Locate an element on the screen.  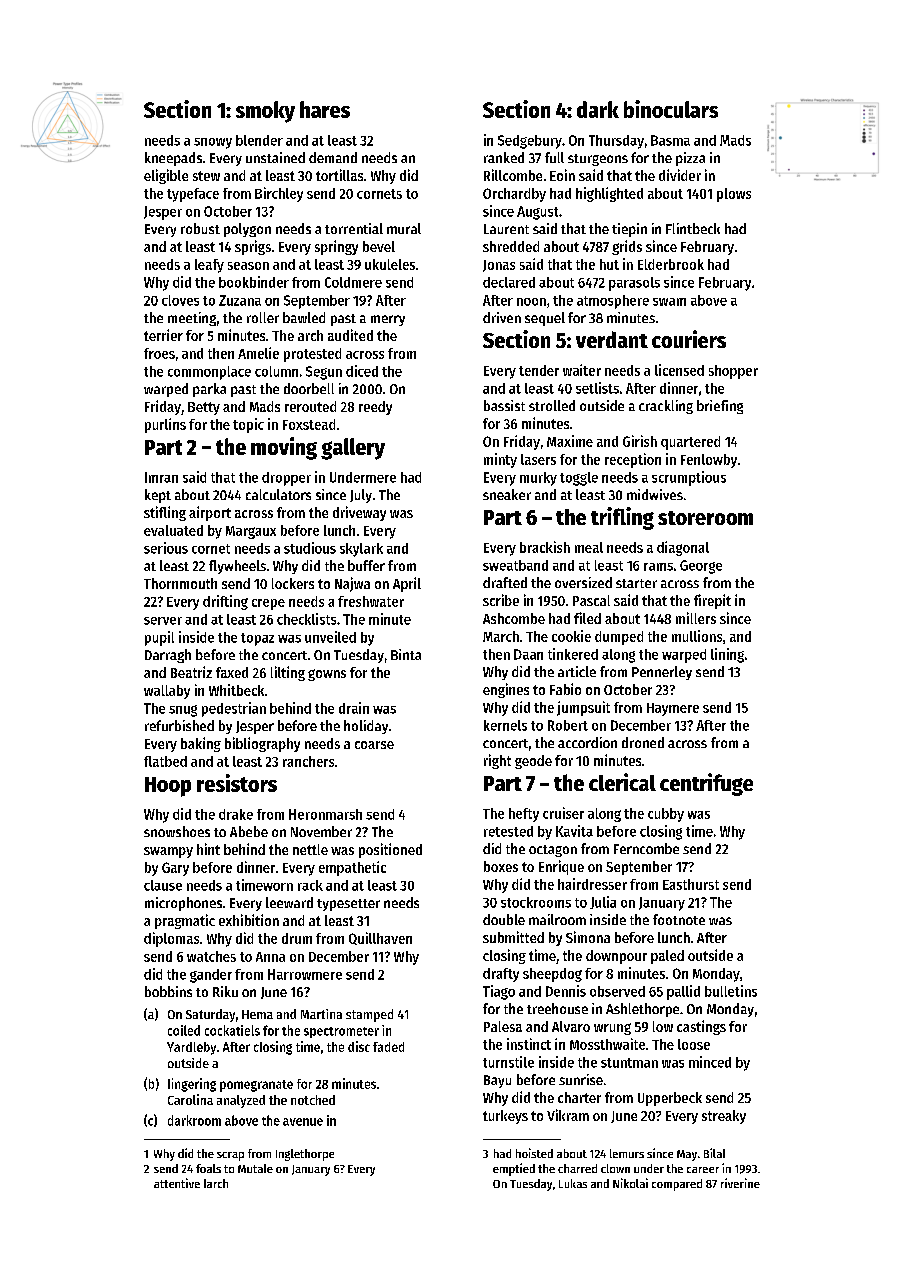
refurbished is located at coordinates (179, 725).
